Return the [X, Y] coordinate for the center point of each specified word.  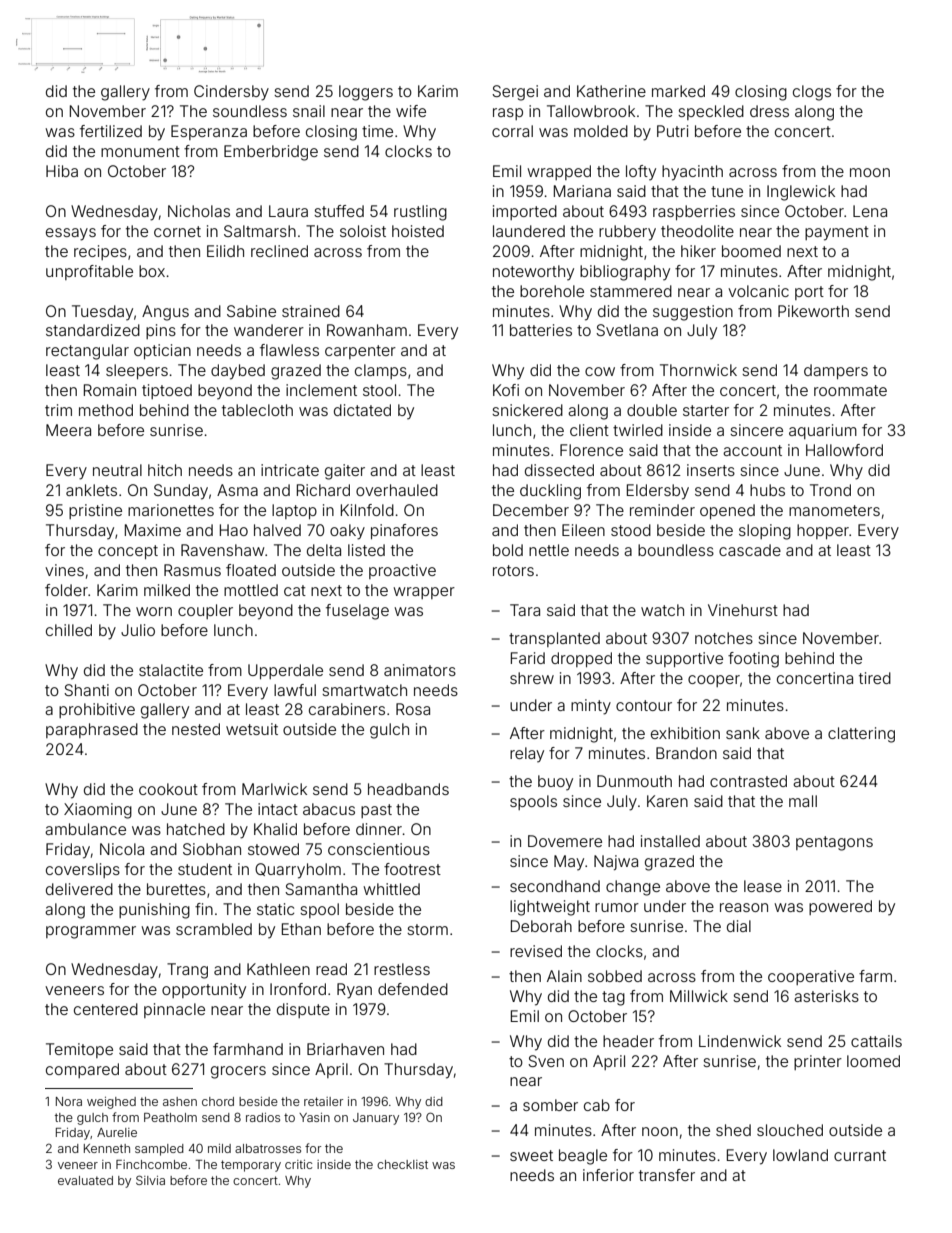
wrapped [559, 172]
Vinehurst [743, 610]
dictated [362, 410]
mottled [251, 590]
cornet [177, 231]
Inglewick [801, 193]
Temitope [79, 1050]
